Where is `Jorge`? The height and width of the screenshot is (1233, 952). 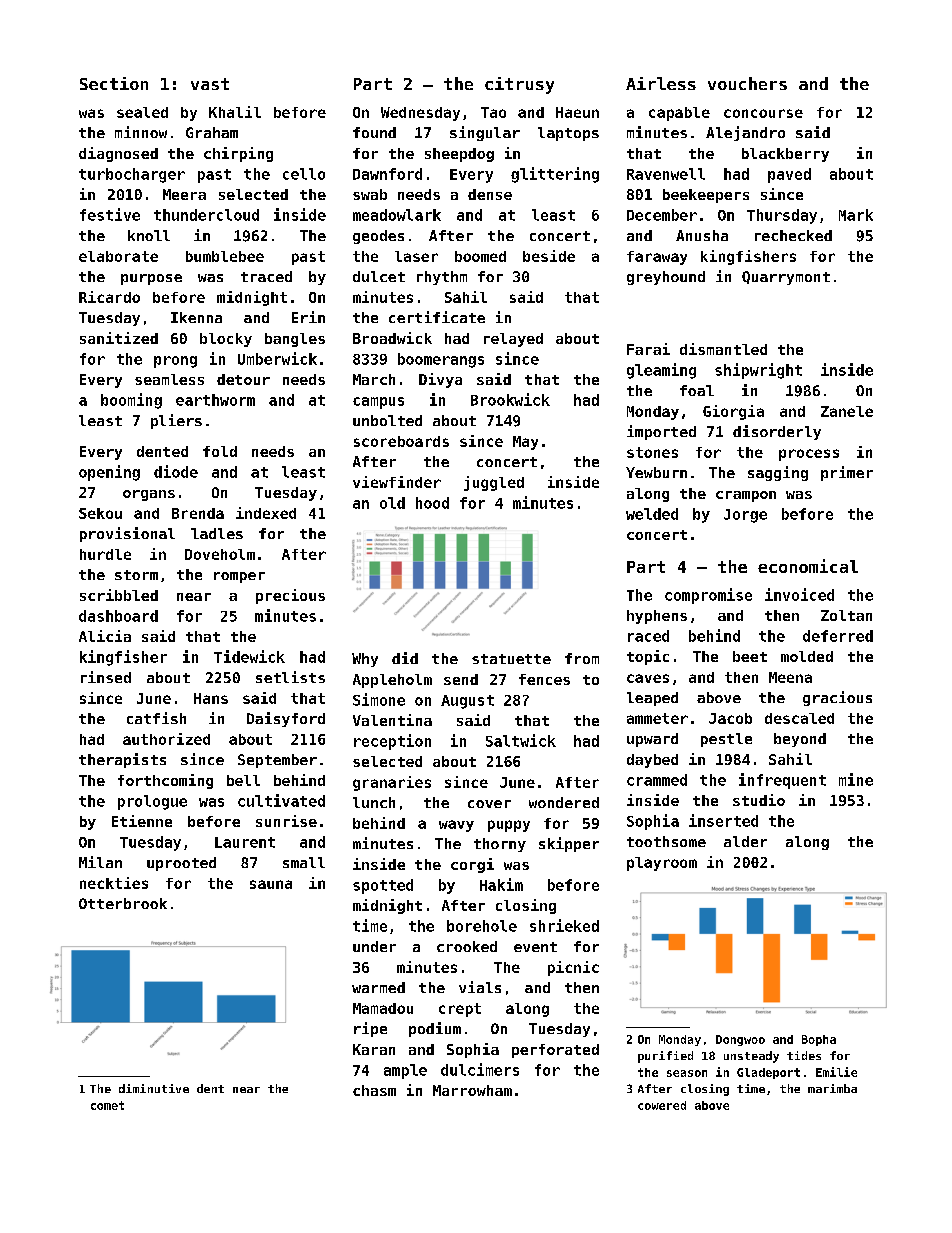 Jorge is located at coordinates (745, 516).
